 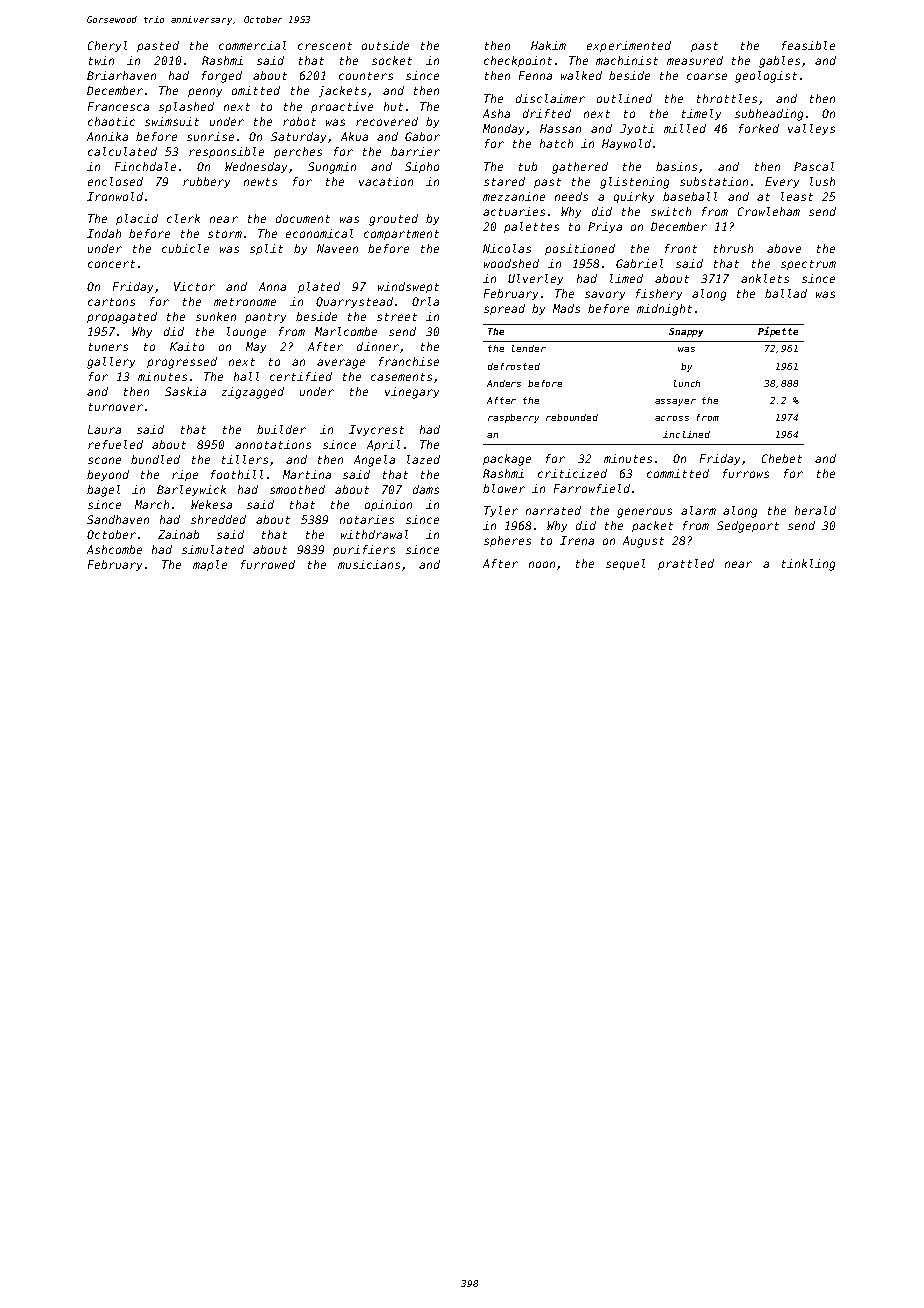 I want to click on Hakim, so click(x=548, y=45).
